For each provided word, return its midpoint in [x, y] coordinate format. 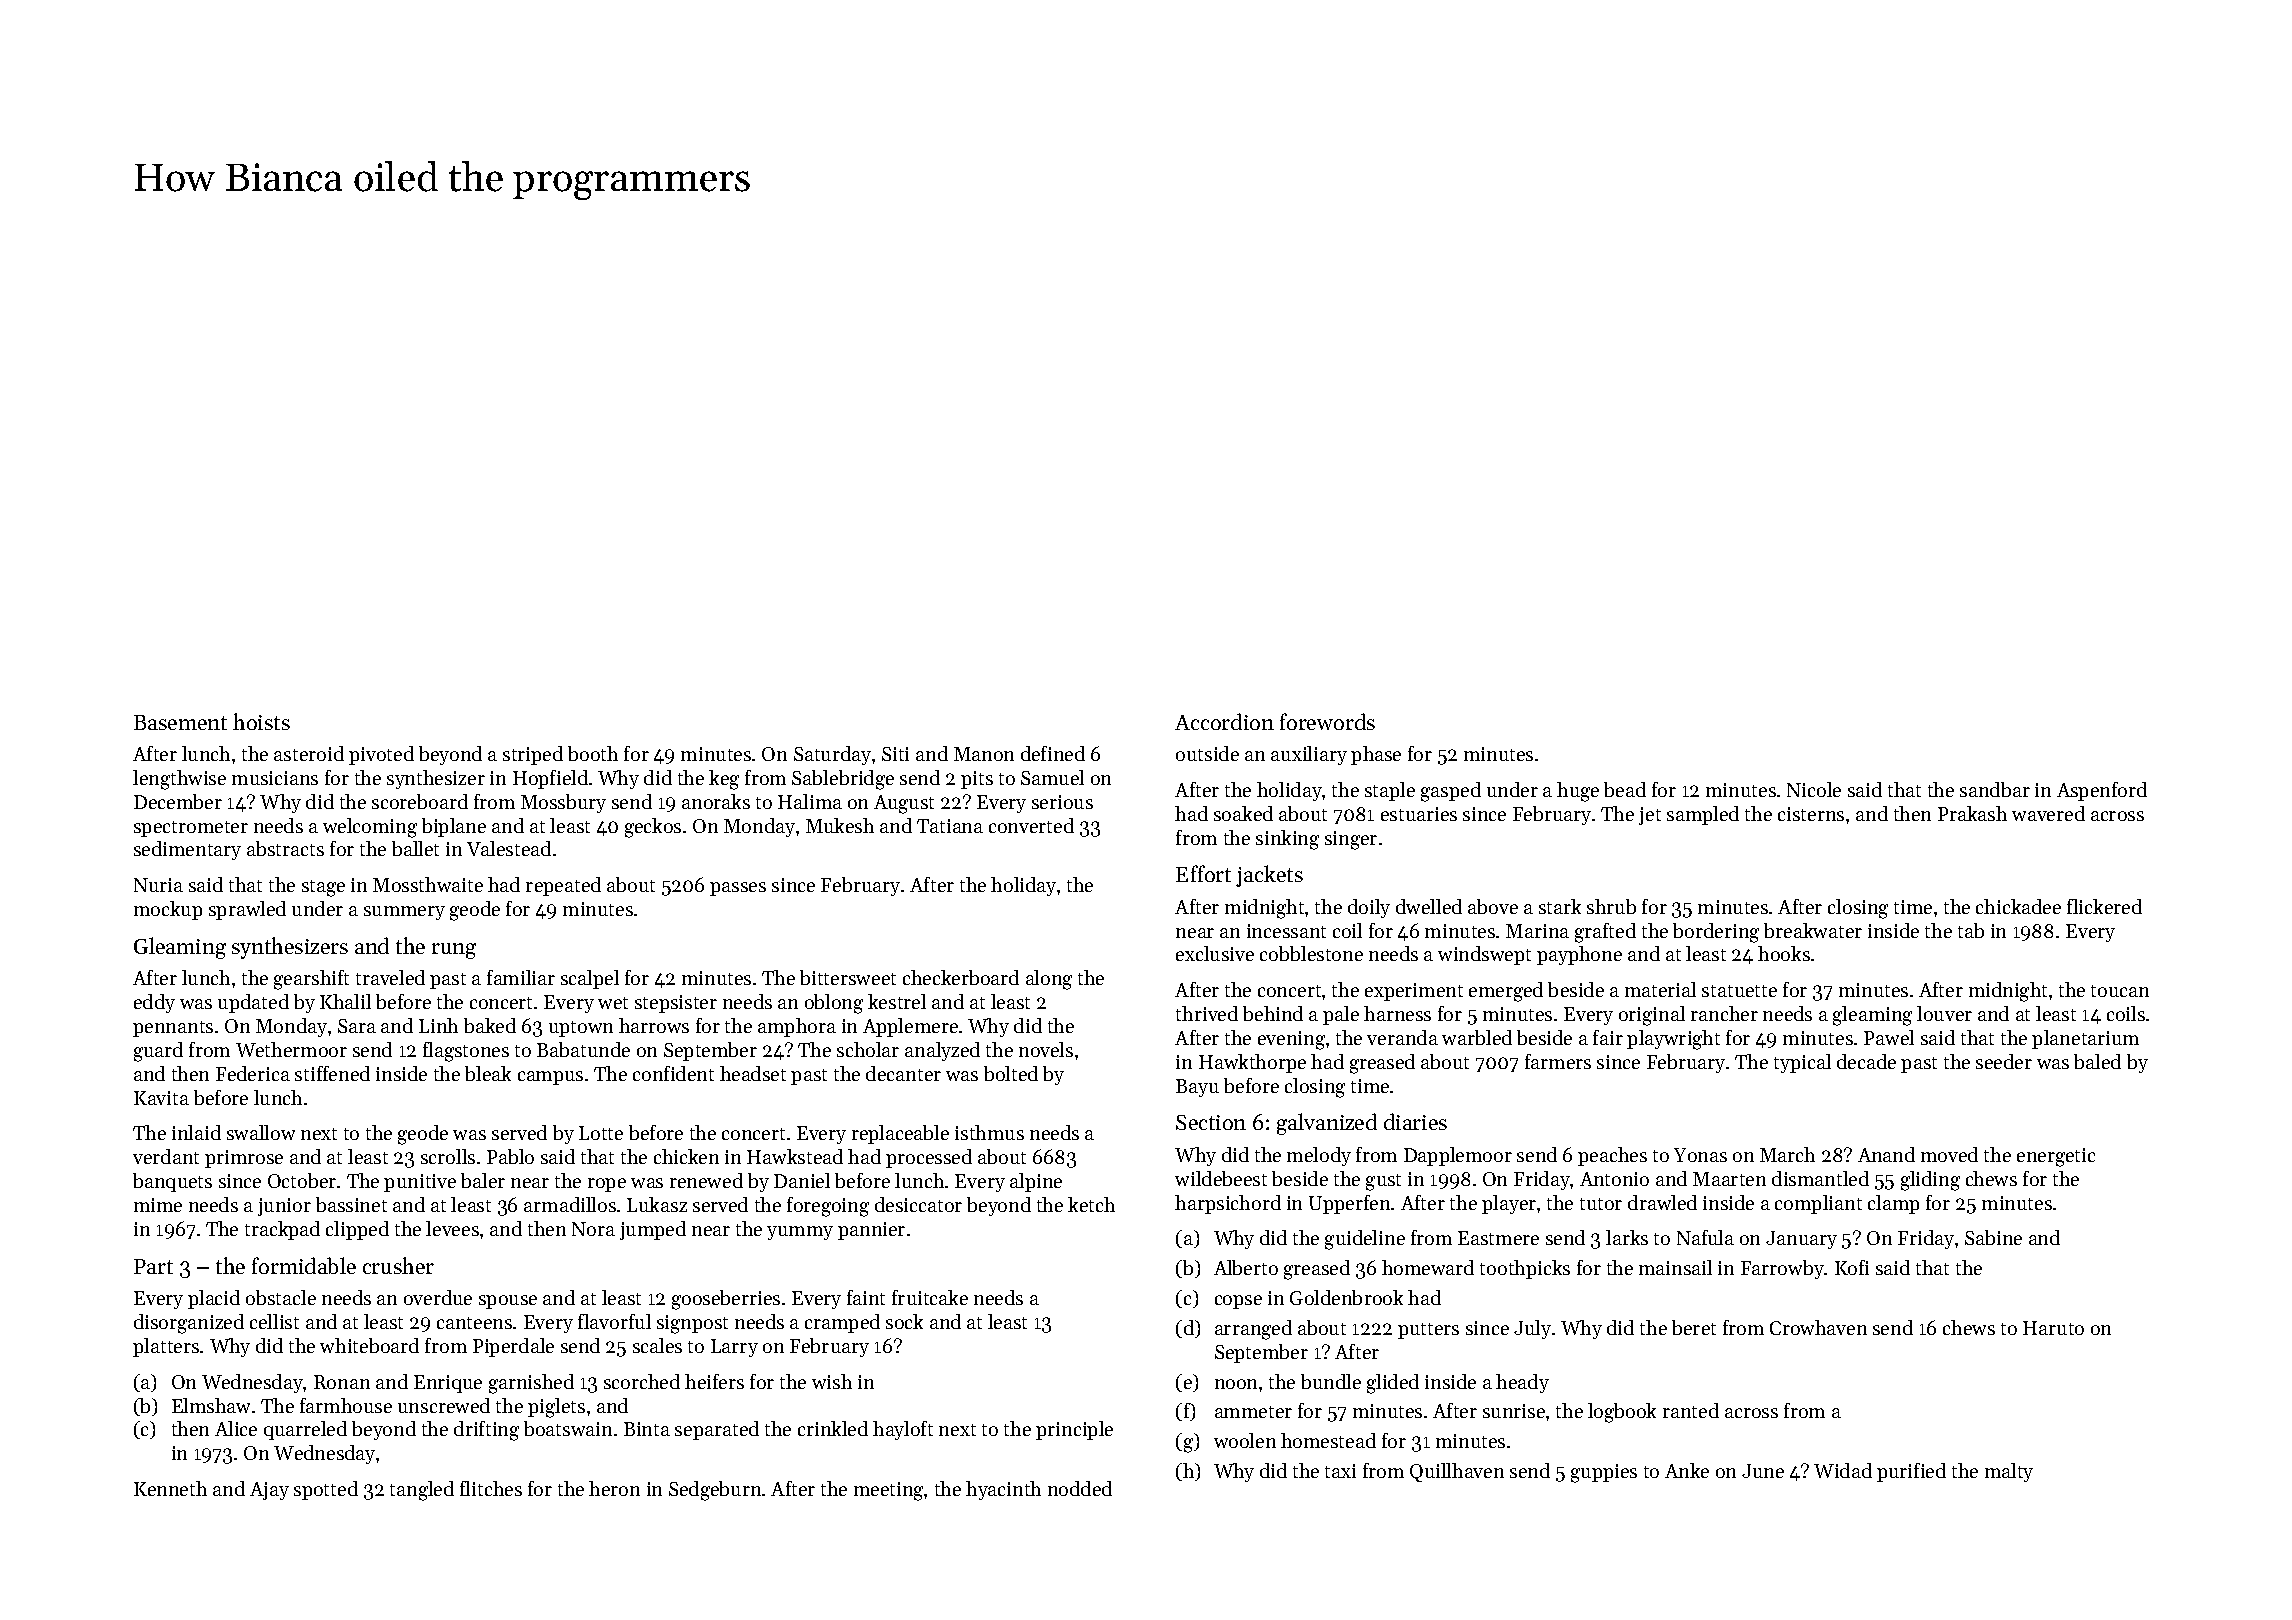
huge [1578, 792]
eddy [154, 1003]
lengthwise [179, 780]
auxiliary [1309, 755]
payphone [1579, 955]
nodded [1080, 1488]
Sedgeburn [715, 1491]
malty [2009, 1472]
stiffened [332, 1073]
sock [904, 1321]
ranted [1691, 1410]
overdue [438, 1297]
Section [1211, 1122]
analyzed [942, 1051]
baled [2097, 1061]
